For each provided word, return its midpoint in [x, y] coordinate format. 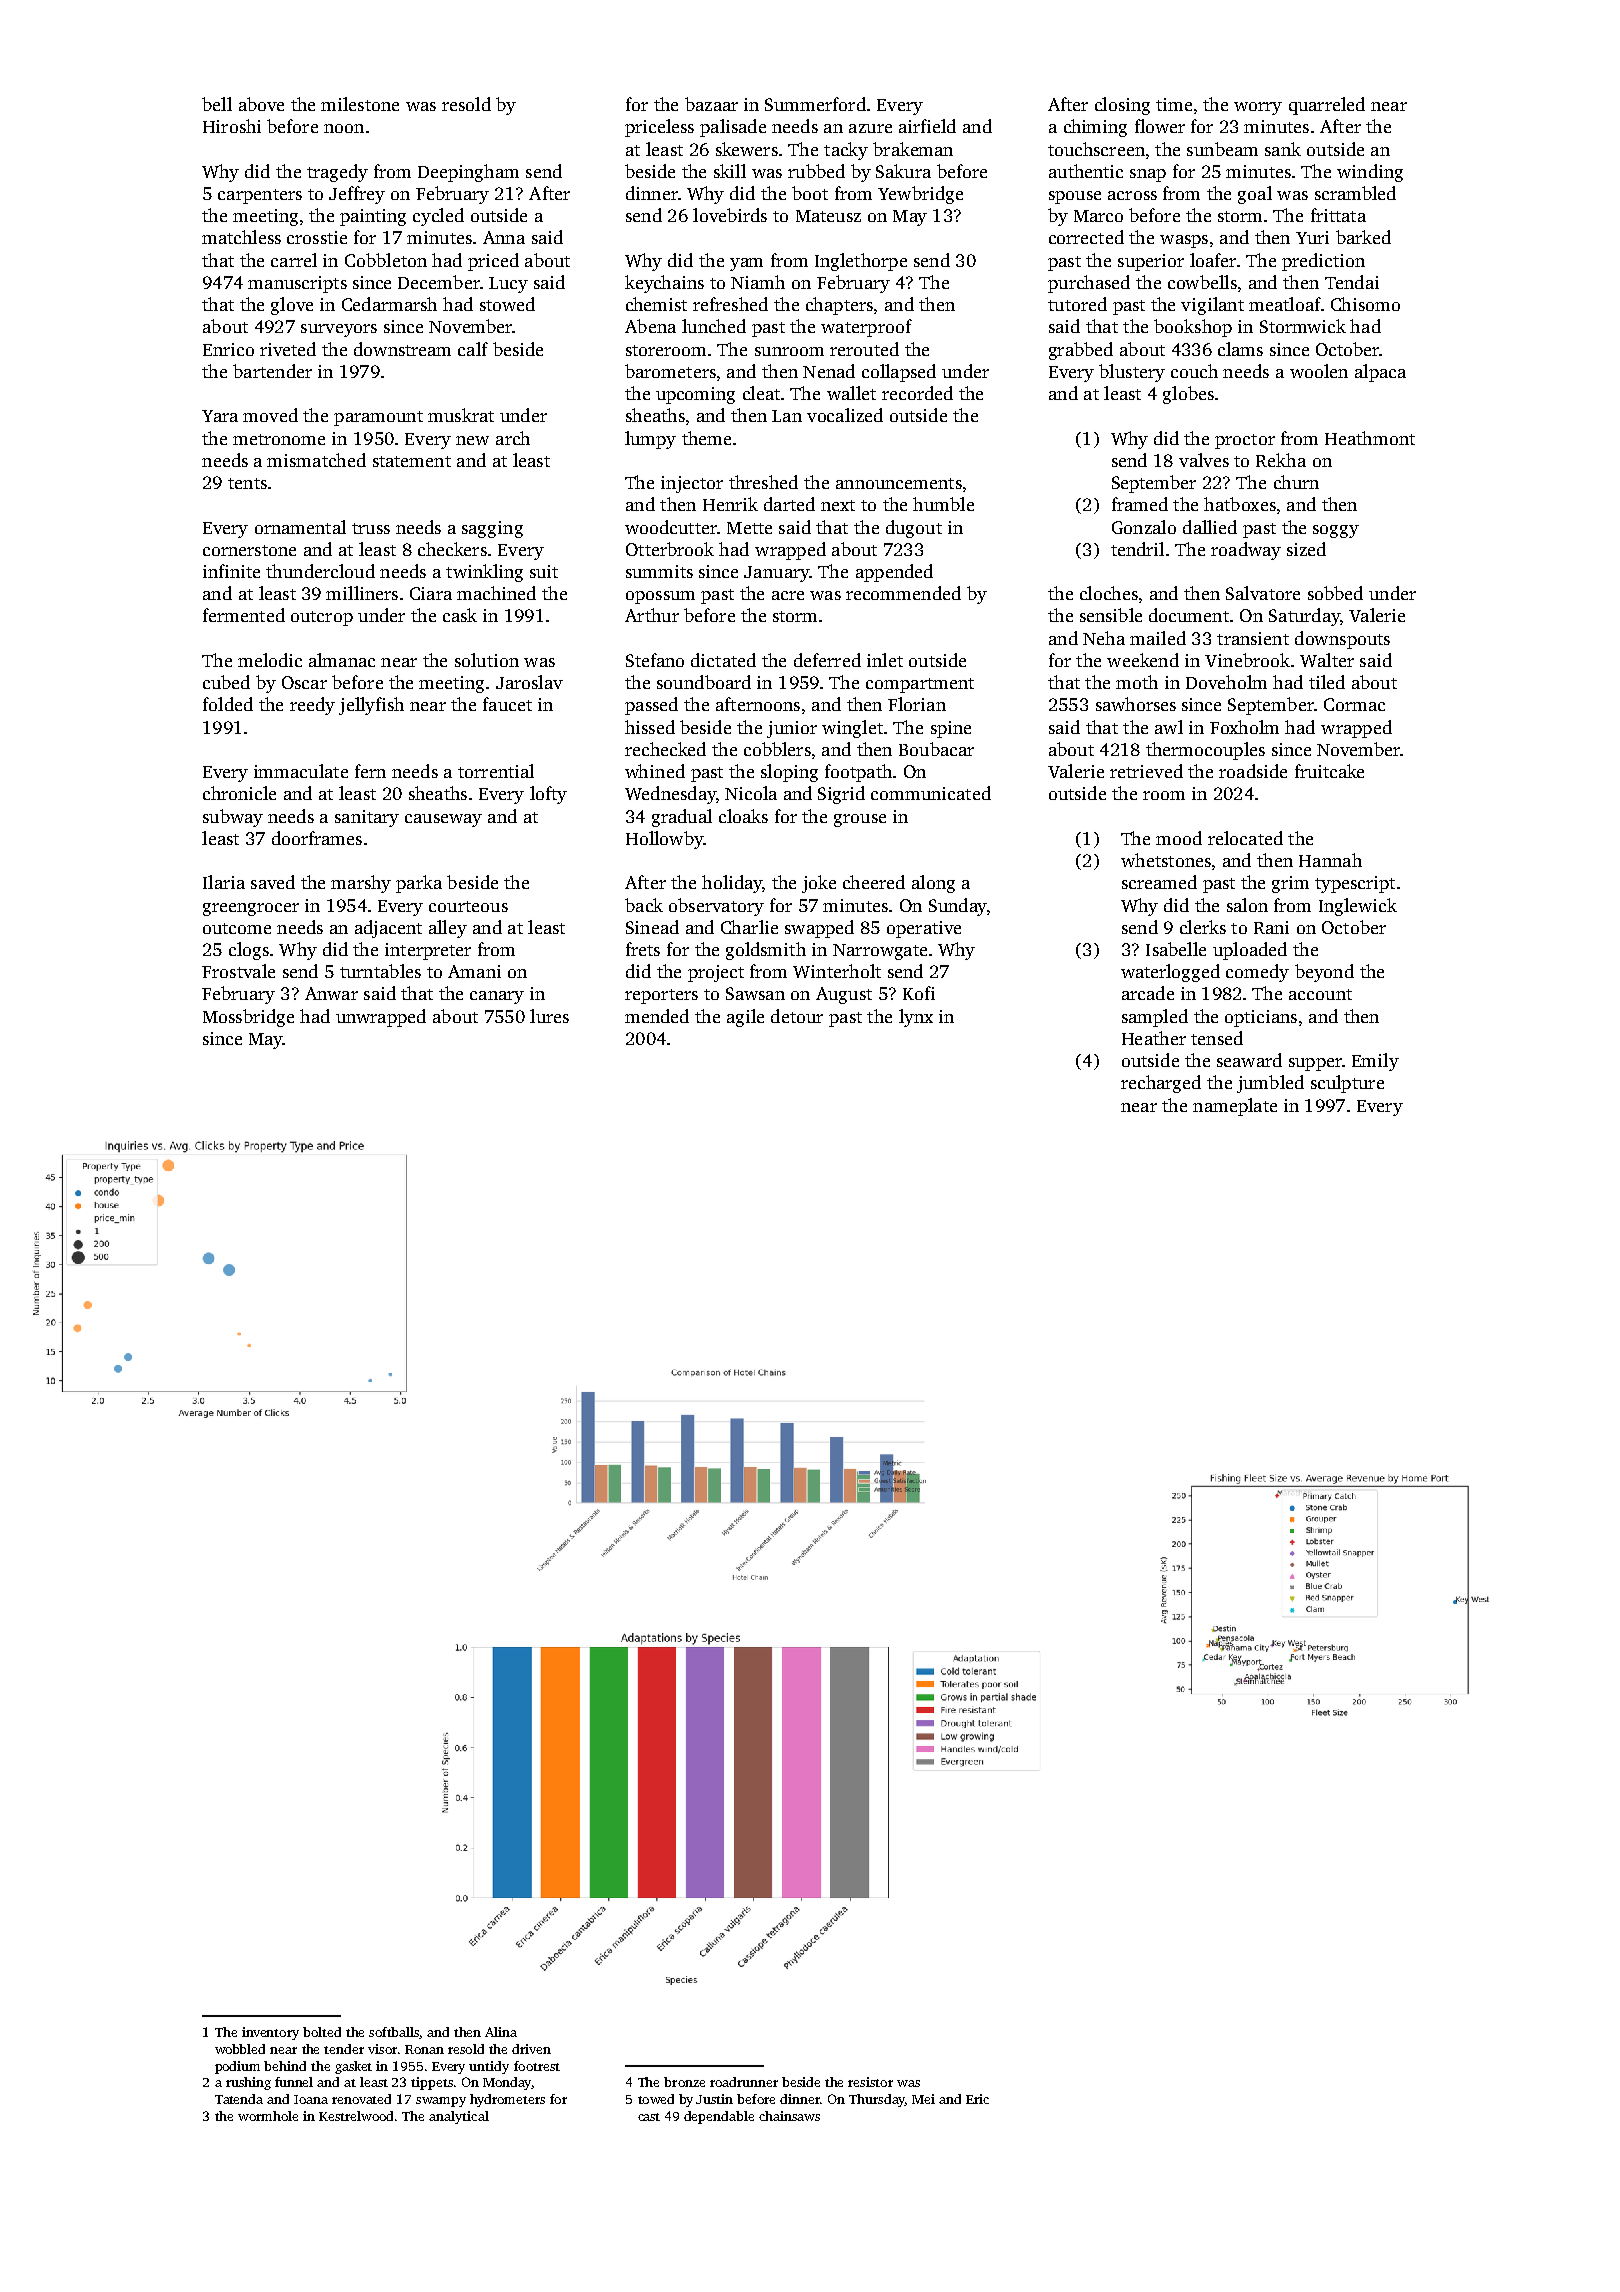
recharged [1161, 1084]
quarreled [1327, 106]
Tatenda [239, 2099]
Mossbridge [248, 1018]
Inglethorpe [861, 262]
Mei [923, 2099]
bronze [684, 2082]
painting [373, 217]
